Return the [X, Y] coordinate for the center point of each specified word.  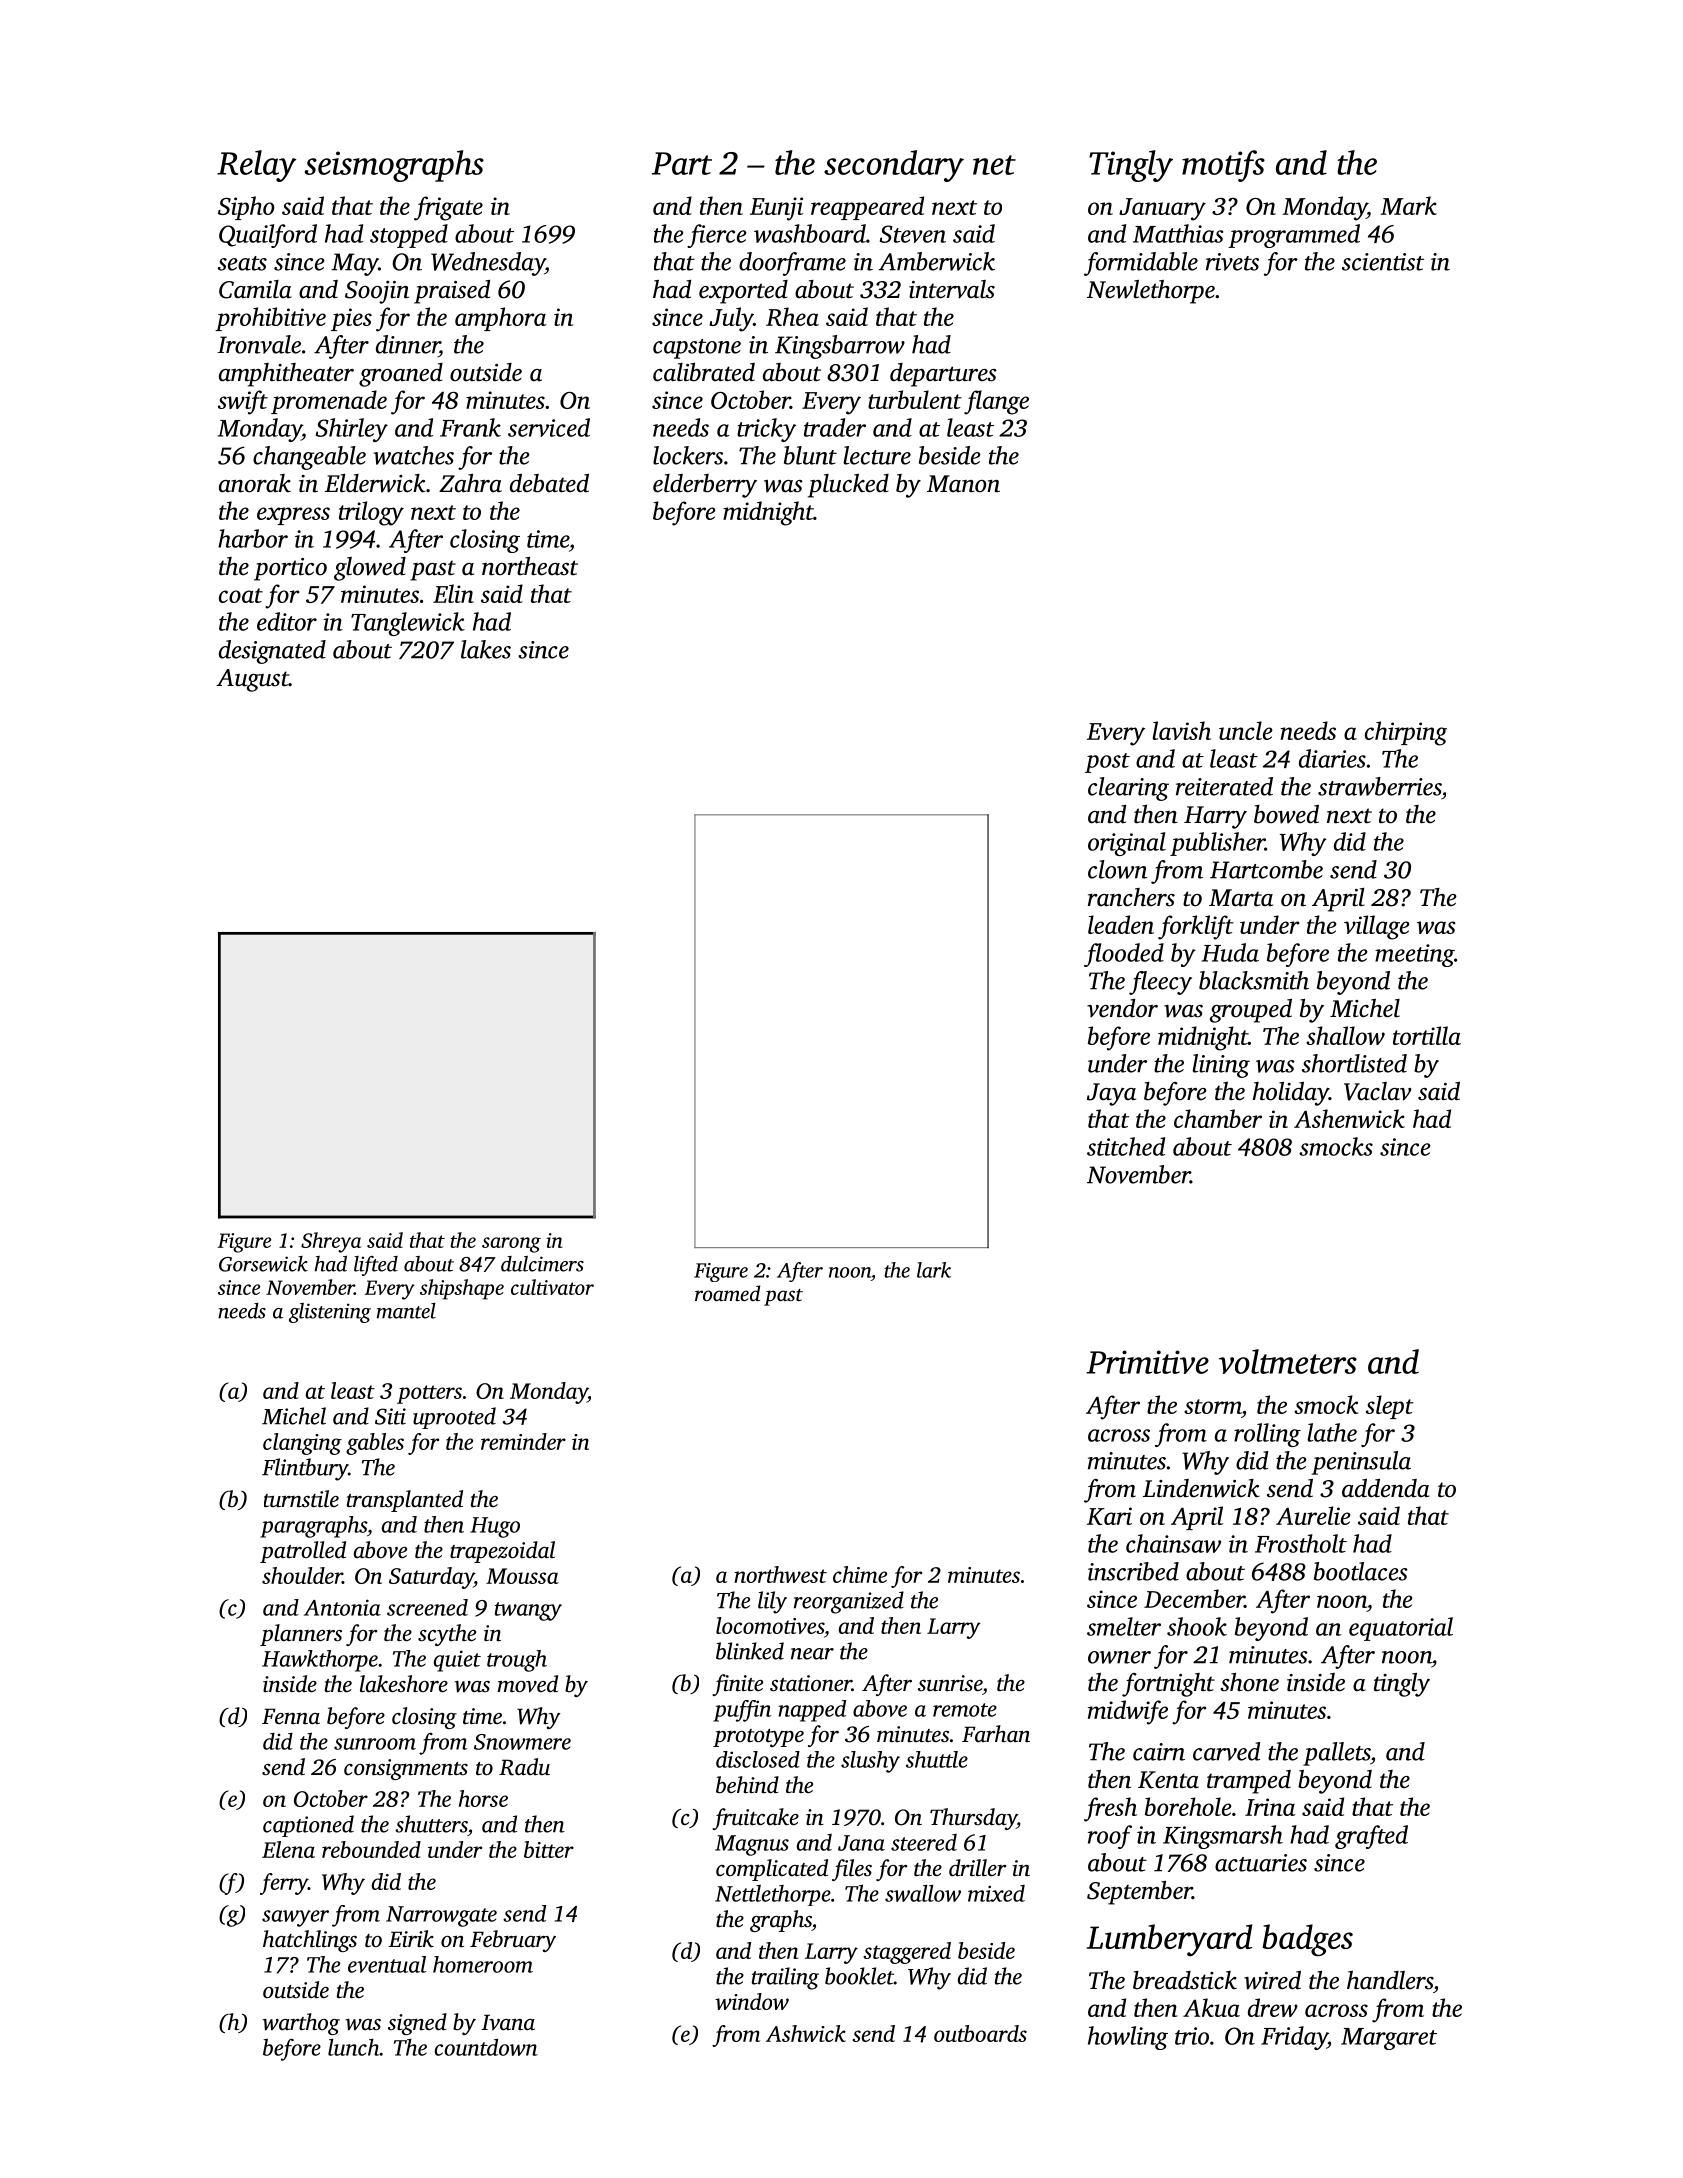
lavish [1182, 730]
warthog [301, 2024]
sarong [511, 1245]
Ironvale [259, 344]
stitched [1126, 1146]
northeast [530, 566]
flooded [1124, 955]
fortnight [1168, 1685]
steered [924, 1842]
